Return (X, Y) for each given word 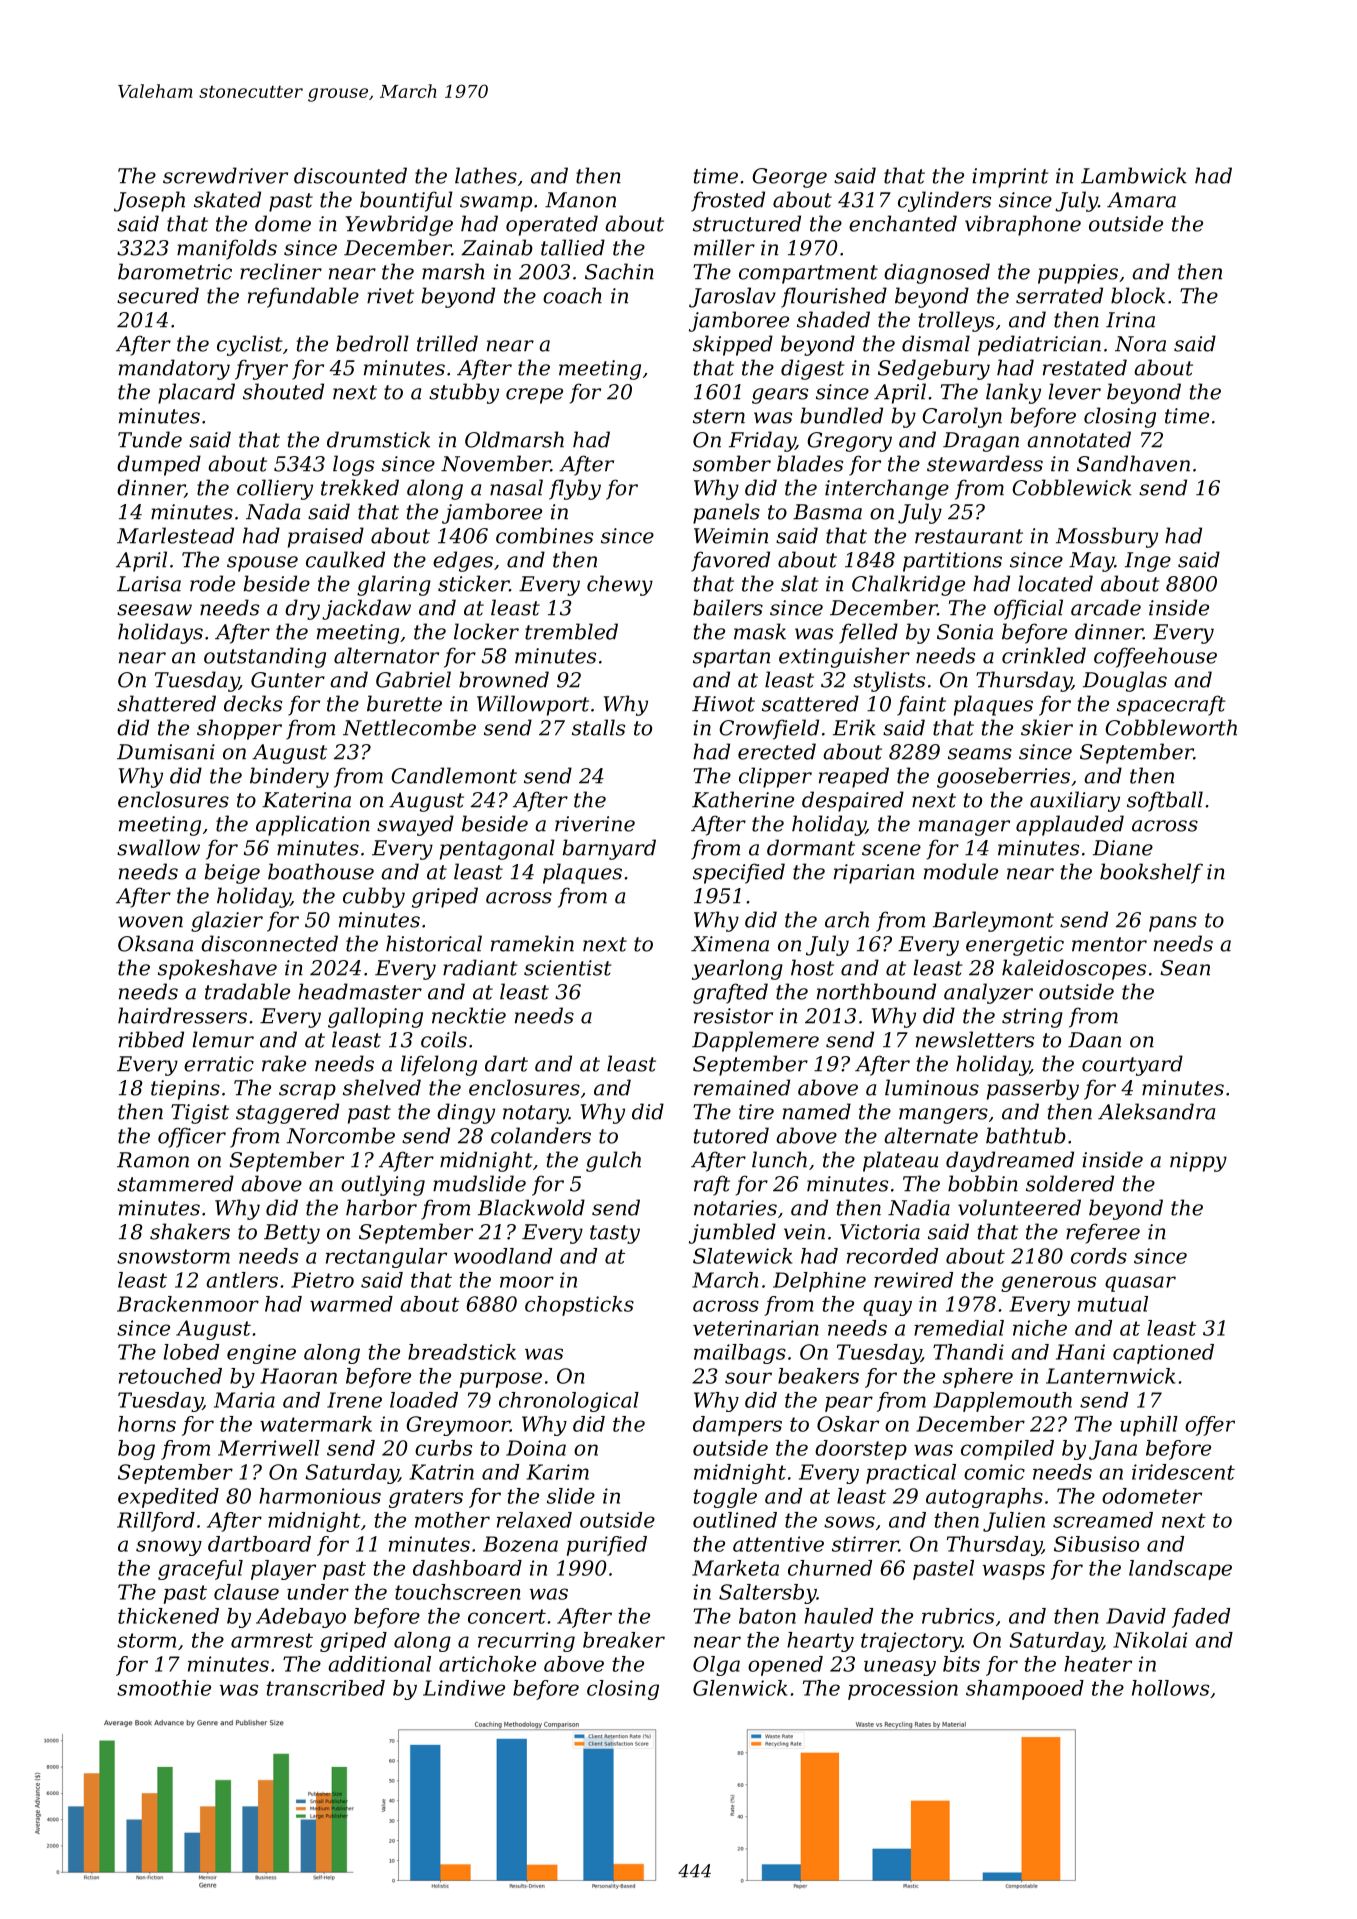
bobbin (983, 1183)
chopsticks (579, 1306)
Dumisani (166, 752)
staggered (287, 1113)
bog (136, 1450)
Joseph (149, 201)
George (789, 178)
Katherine (743, 799)
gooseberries (1003, 777)
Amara (1141, 200)
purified (607, 1546)
